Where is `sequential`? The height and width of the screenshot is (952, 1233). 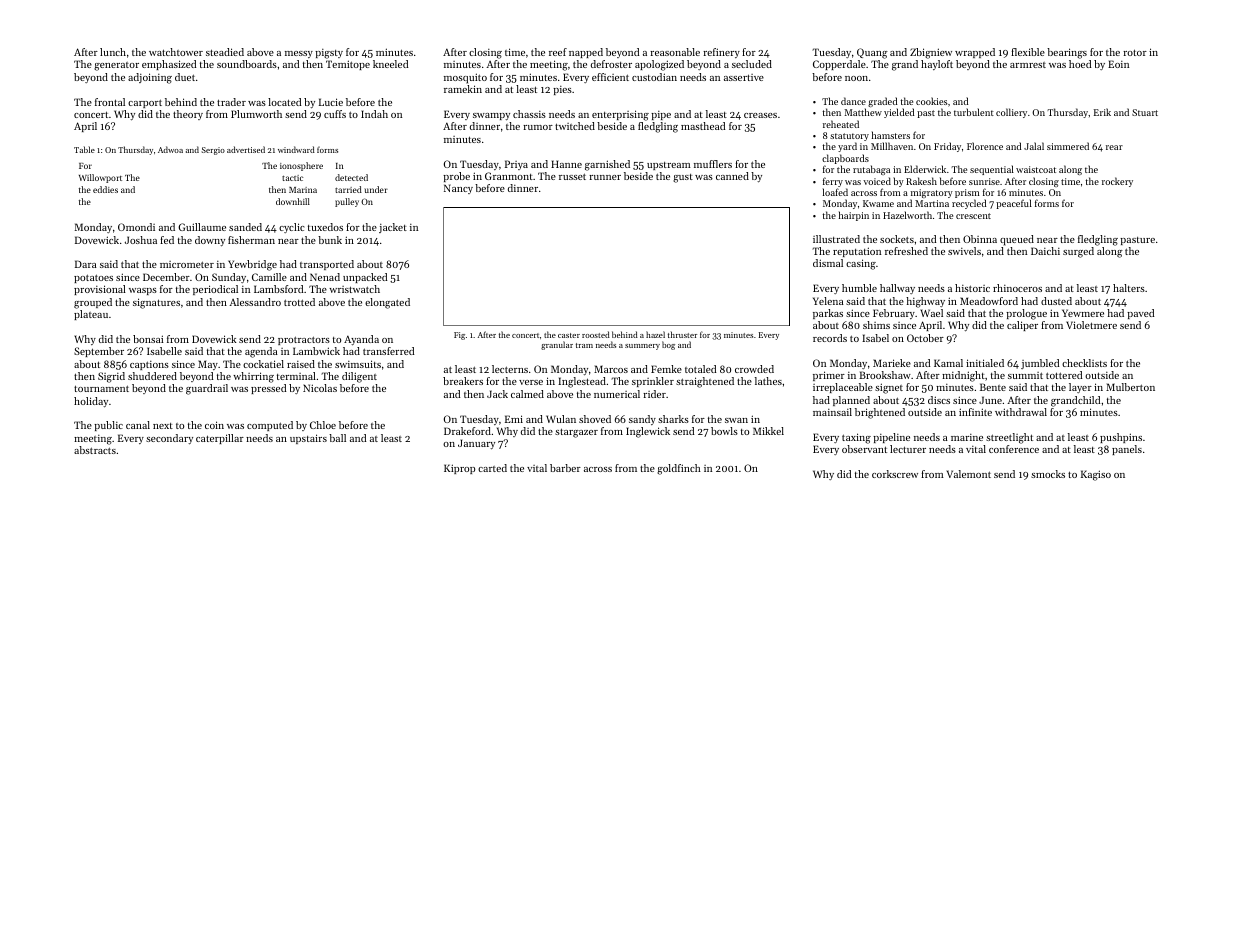 sequential is located at coordinates (992, 170).
